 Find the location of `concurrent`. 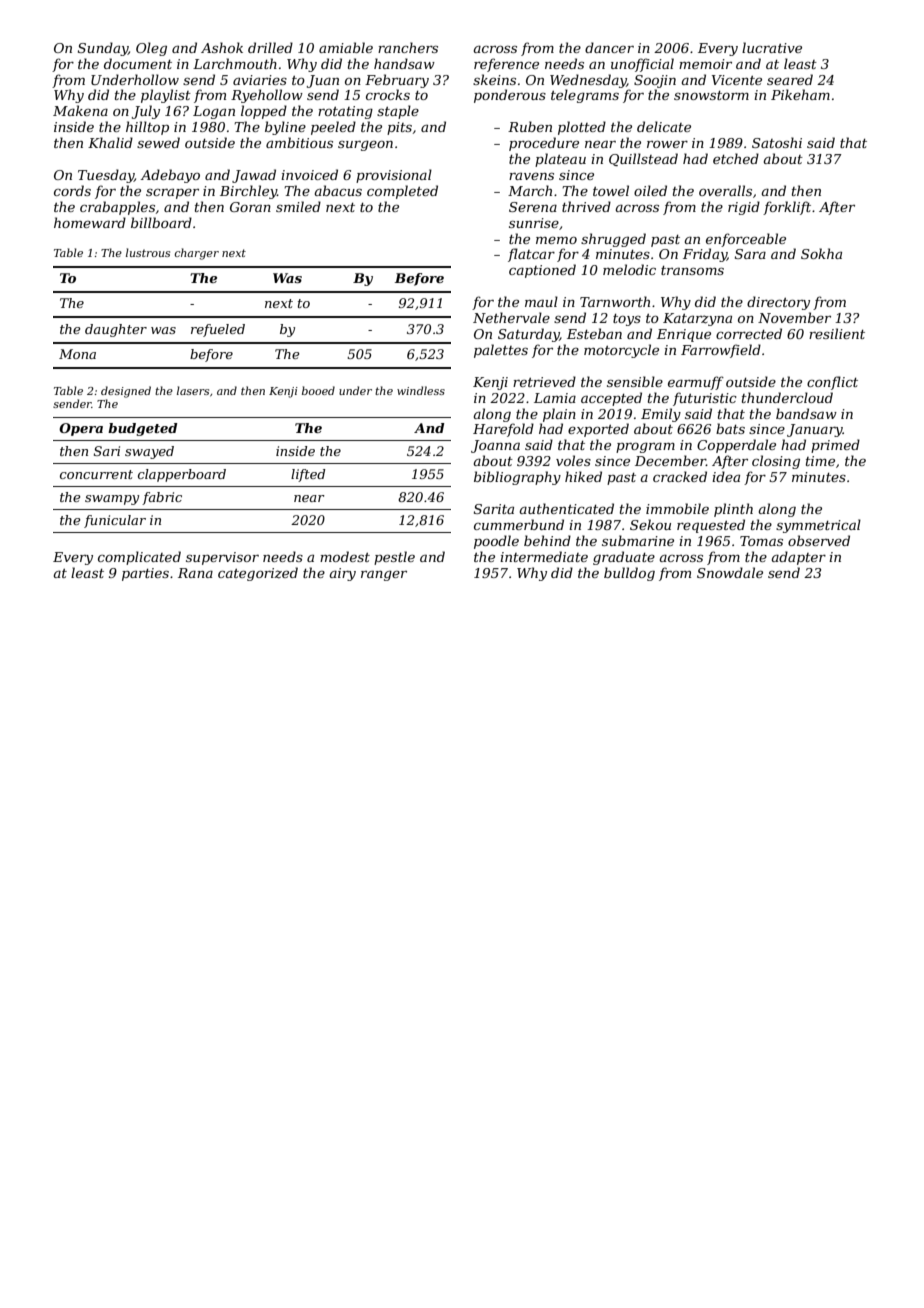

concurrent is located at coordinates (96, 474).
